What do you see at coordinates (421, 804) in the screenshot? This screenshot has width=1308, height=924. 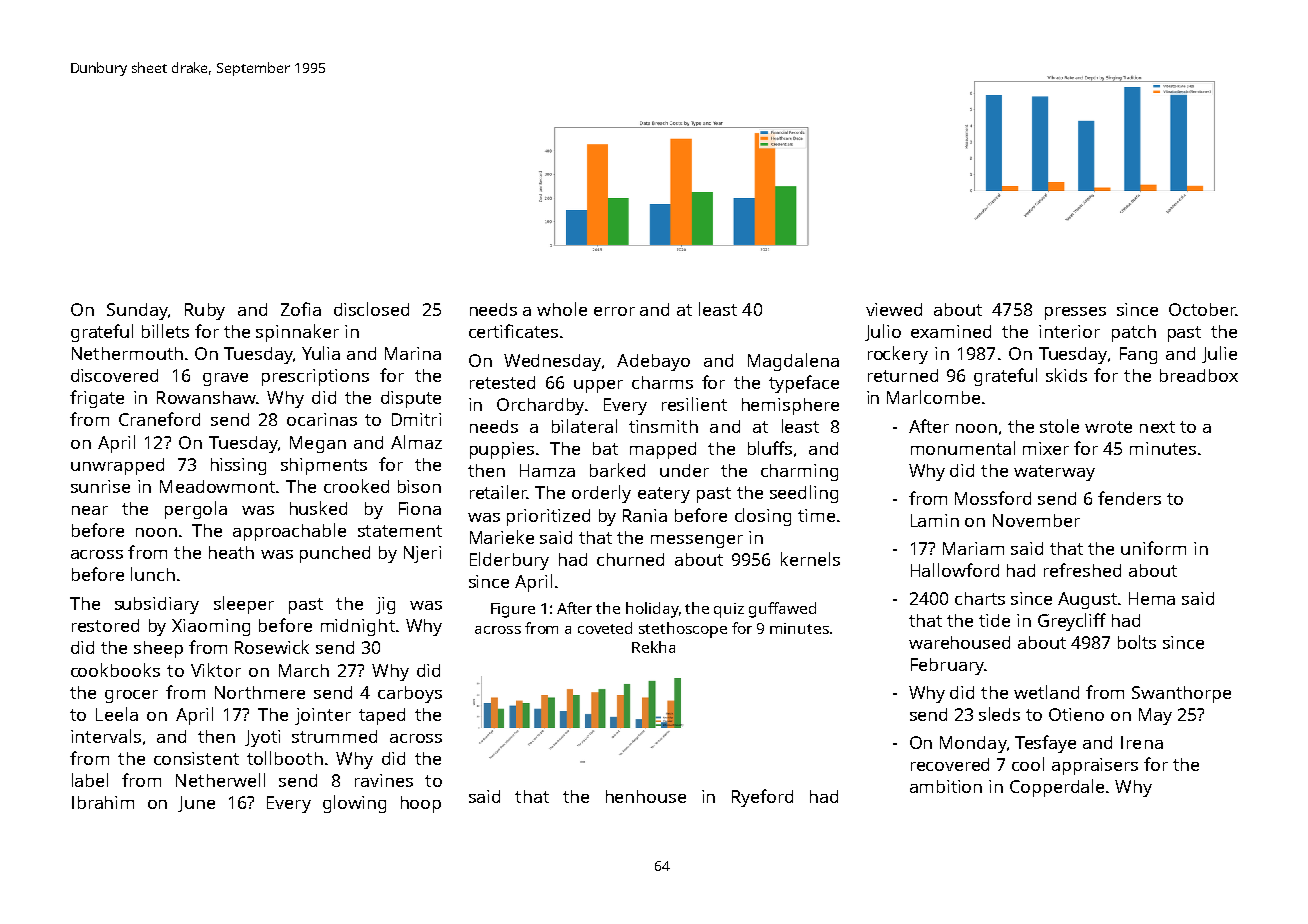 I see `hoop` at bounding box center [421, 804].
